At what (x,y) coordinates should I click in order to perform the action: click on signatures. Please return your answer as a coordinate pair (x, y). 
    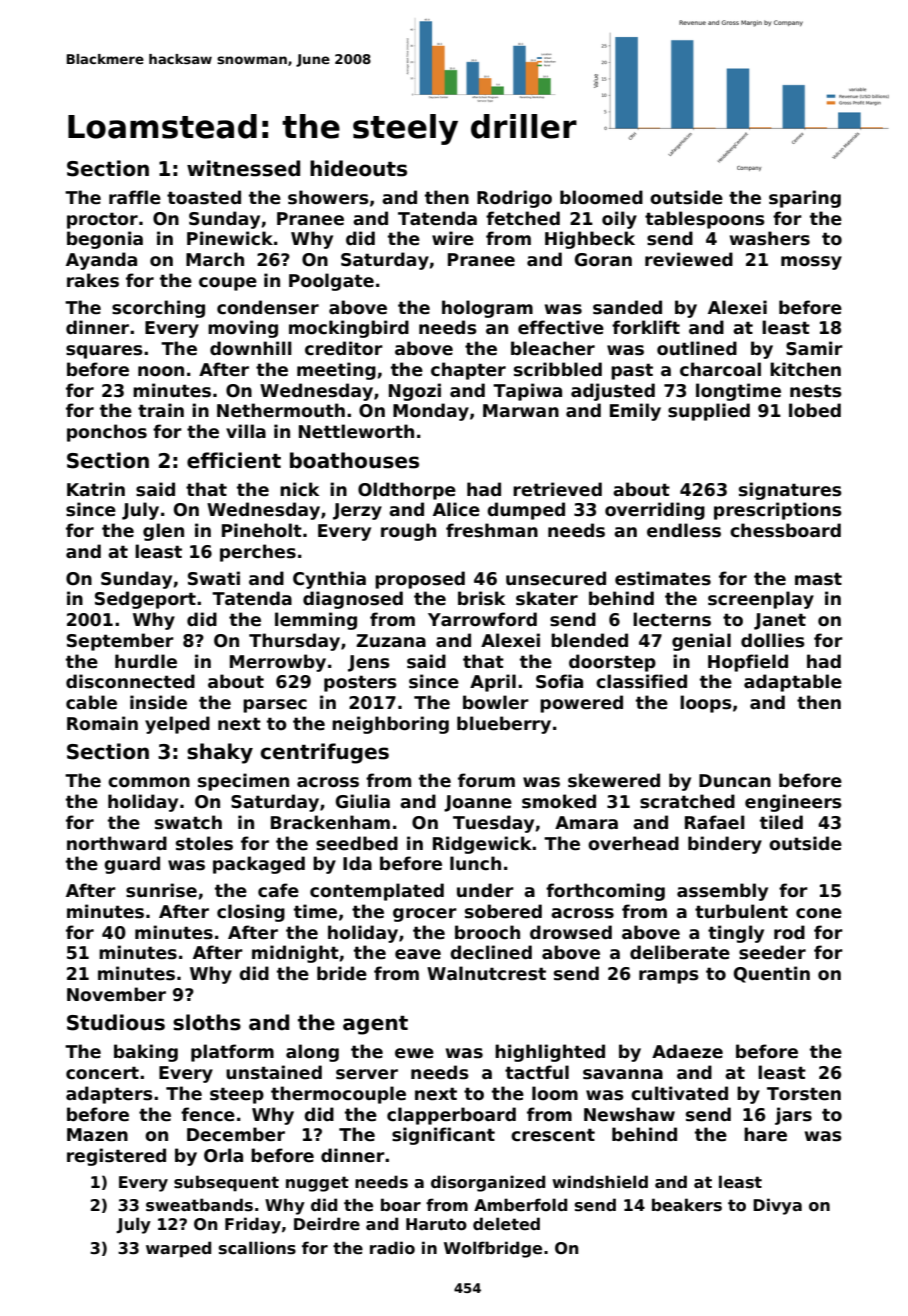
    Looking at the image, I should click on (790, 491).
